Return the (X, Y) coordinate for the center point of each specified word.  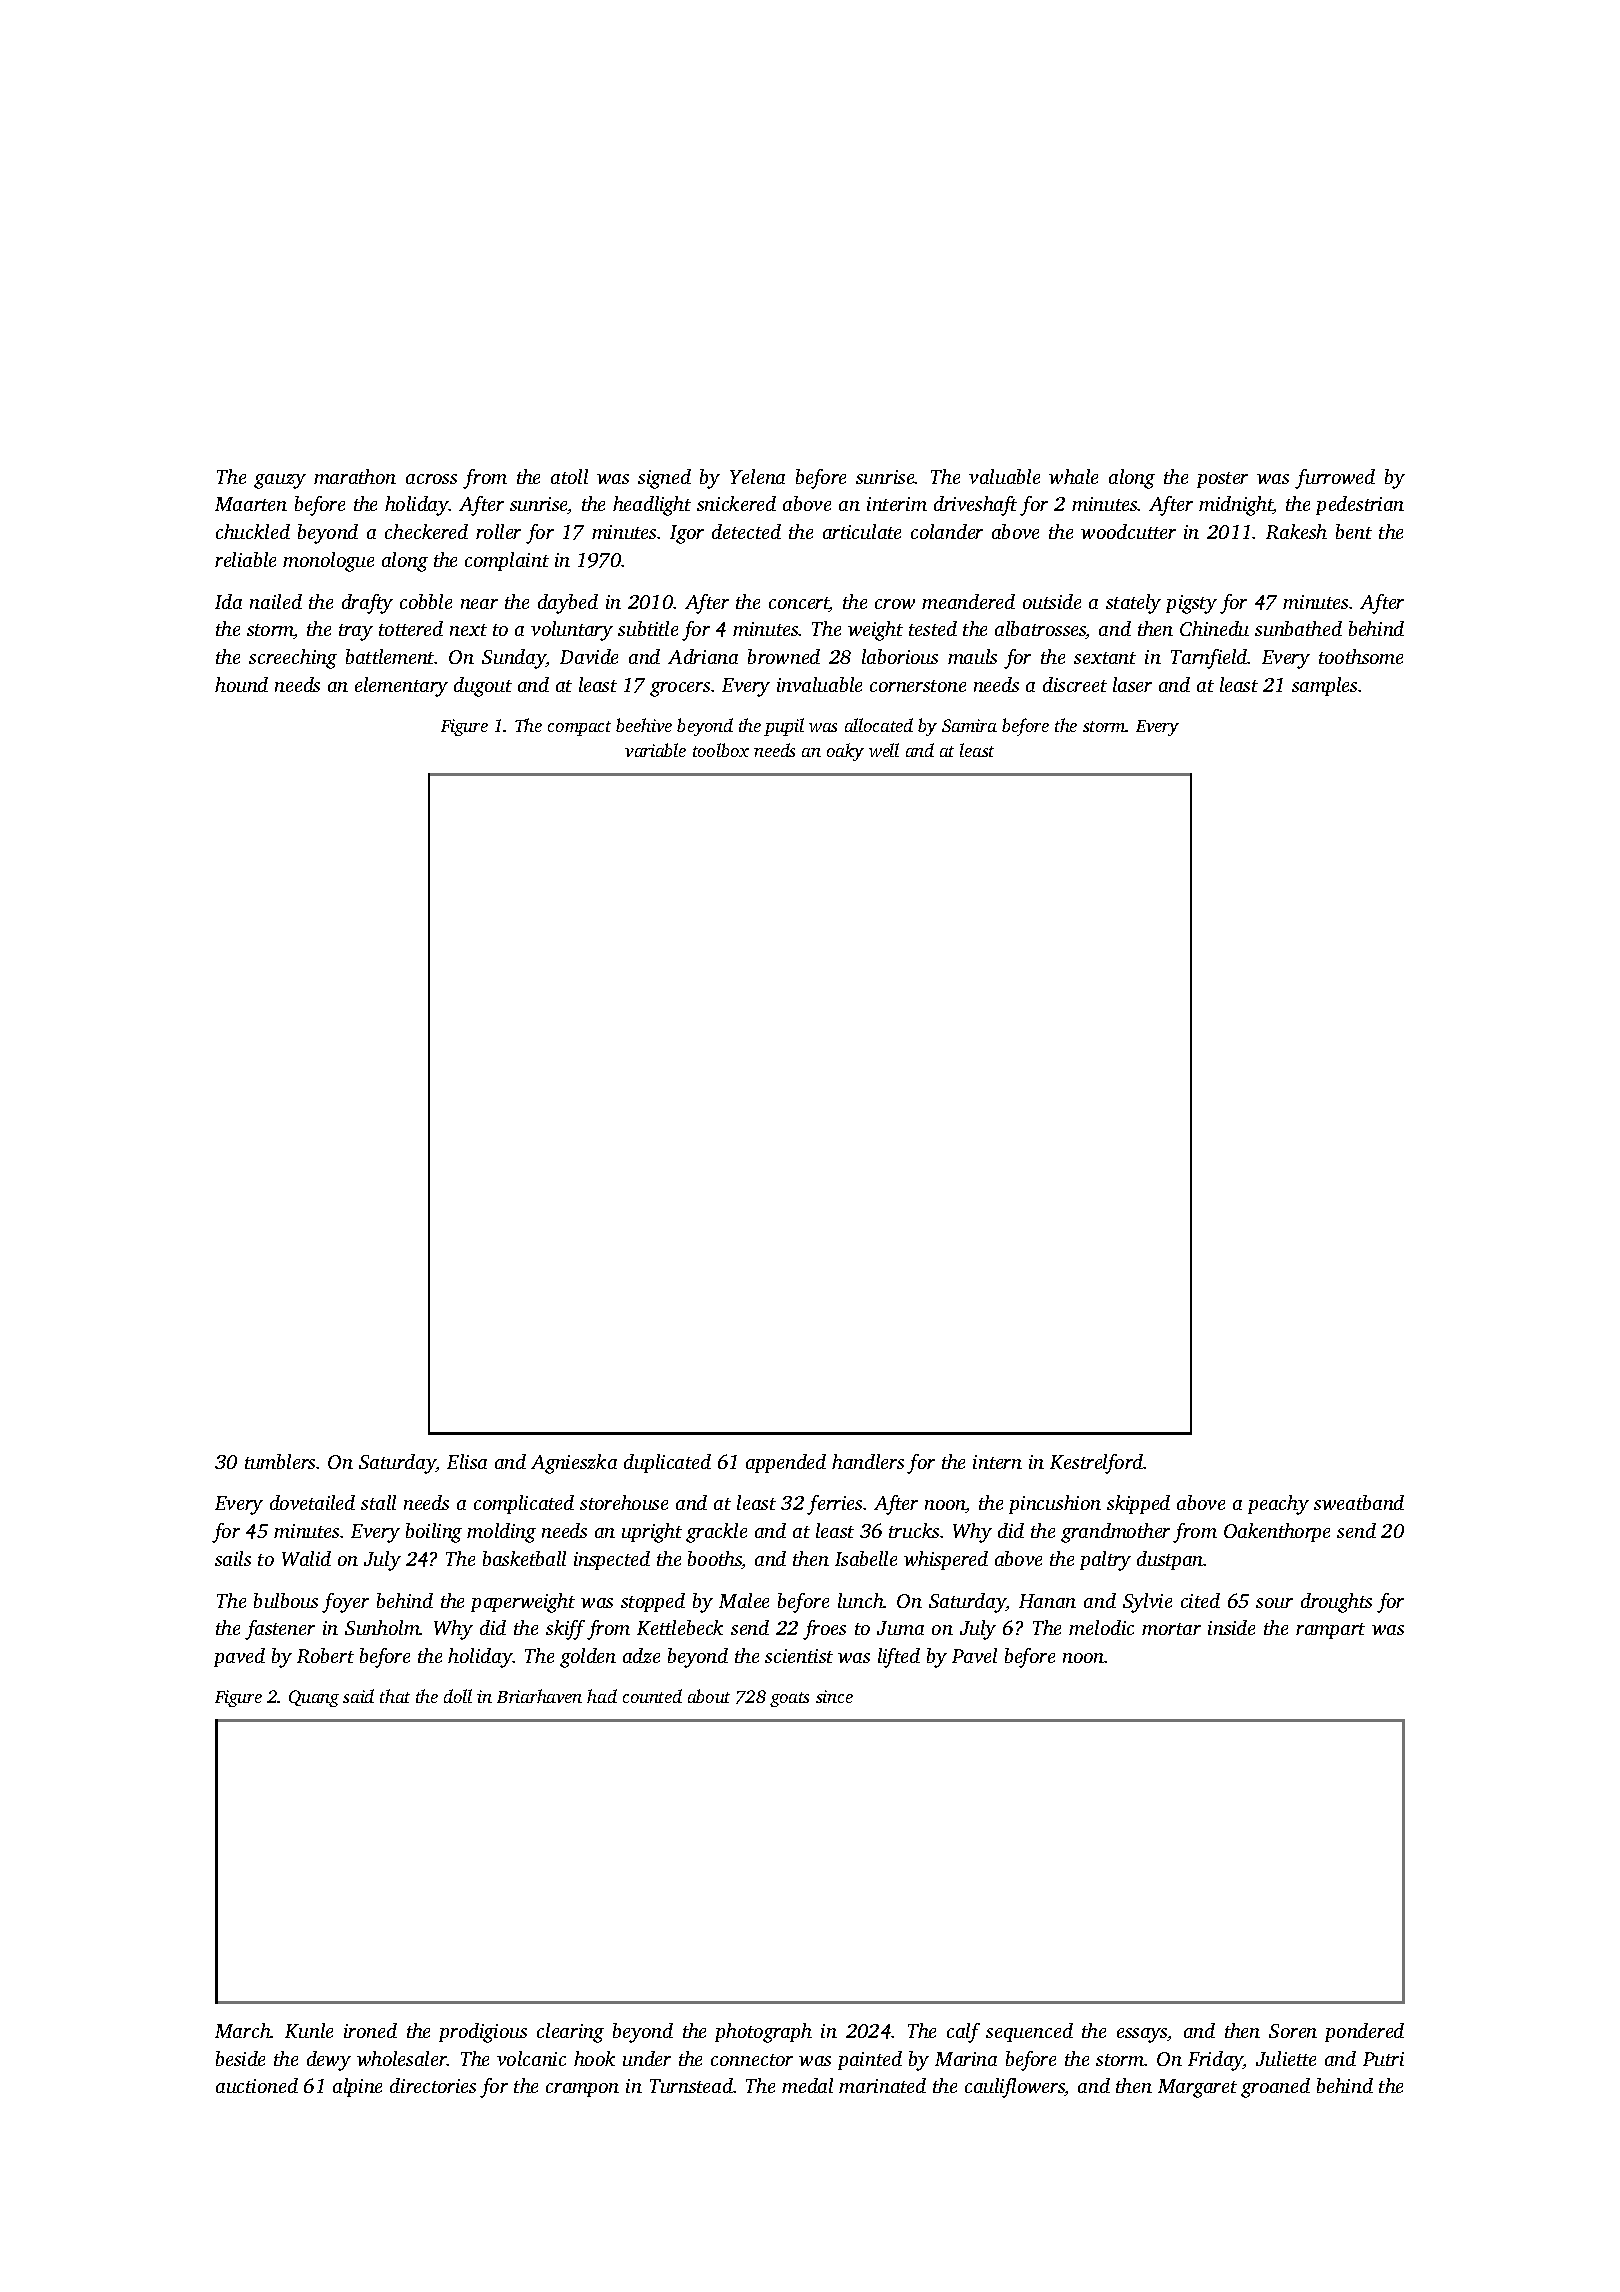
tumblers (280, 1461)
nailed (276, 601)
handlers (868, 1461)
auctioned (257, 2085)
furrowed (1335, 479)
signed (664, 479)
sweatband (1359, 1502)
